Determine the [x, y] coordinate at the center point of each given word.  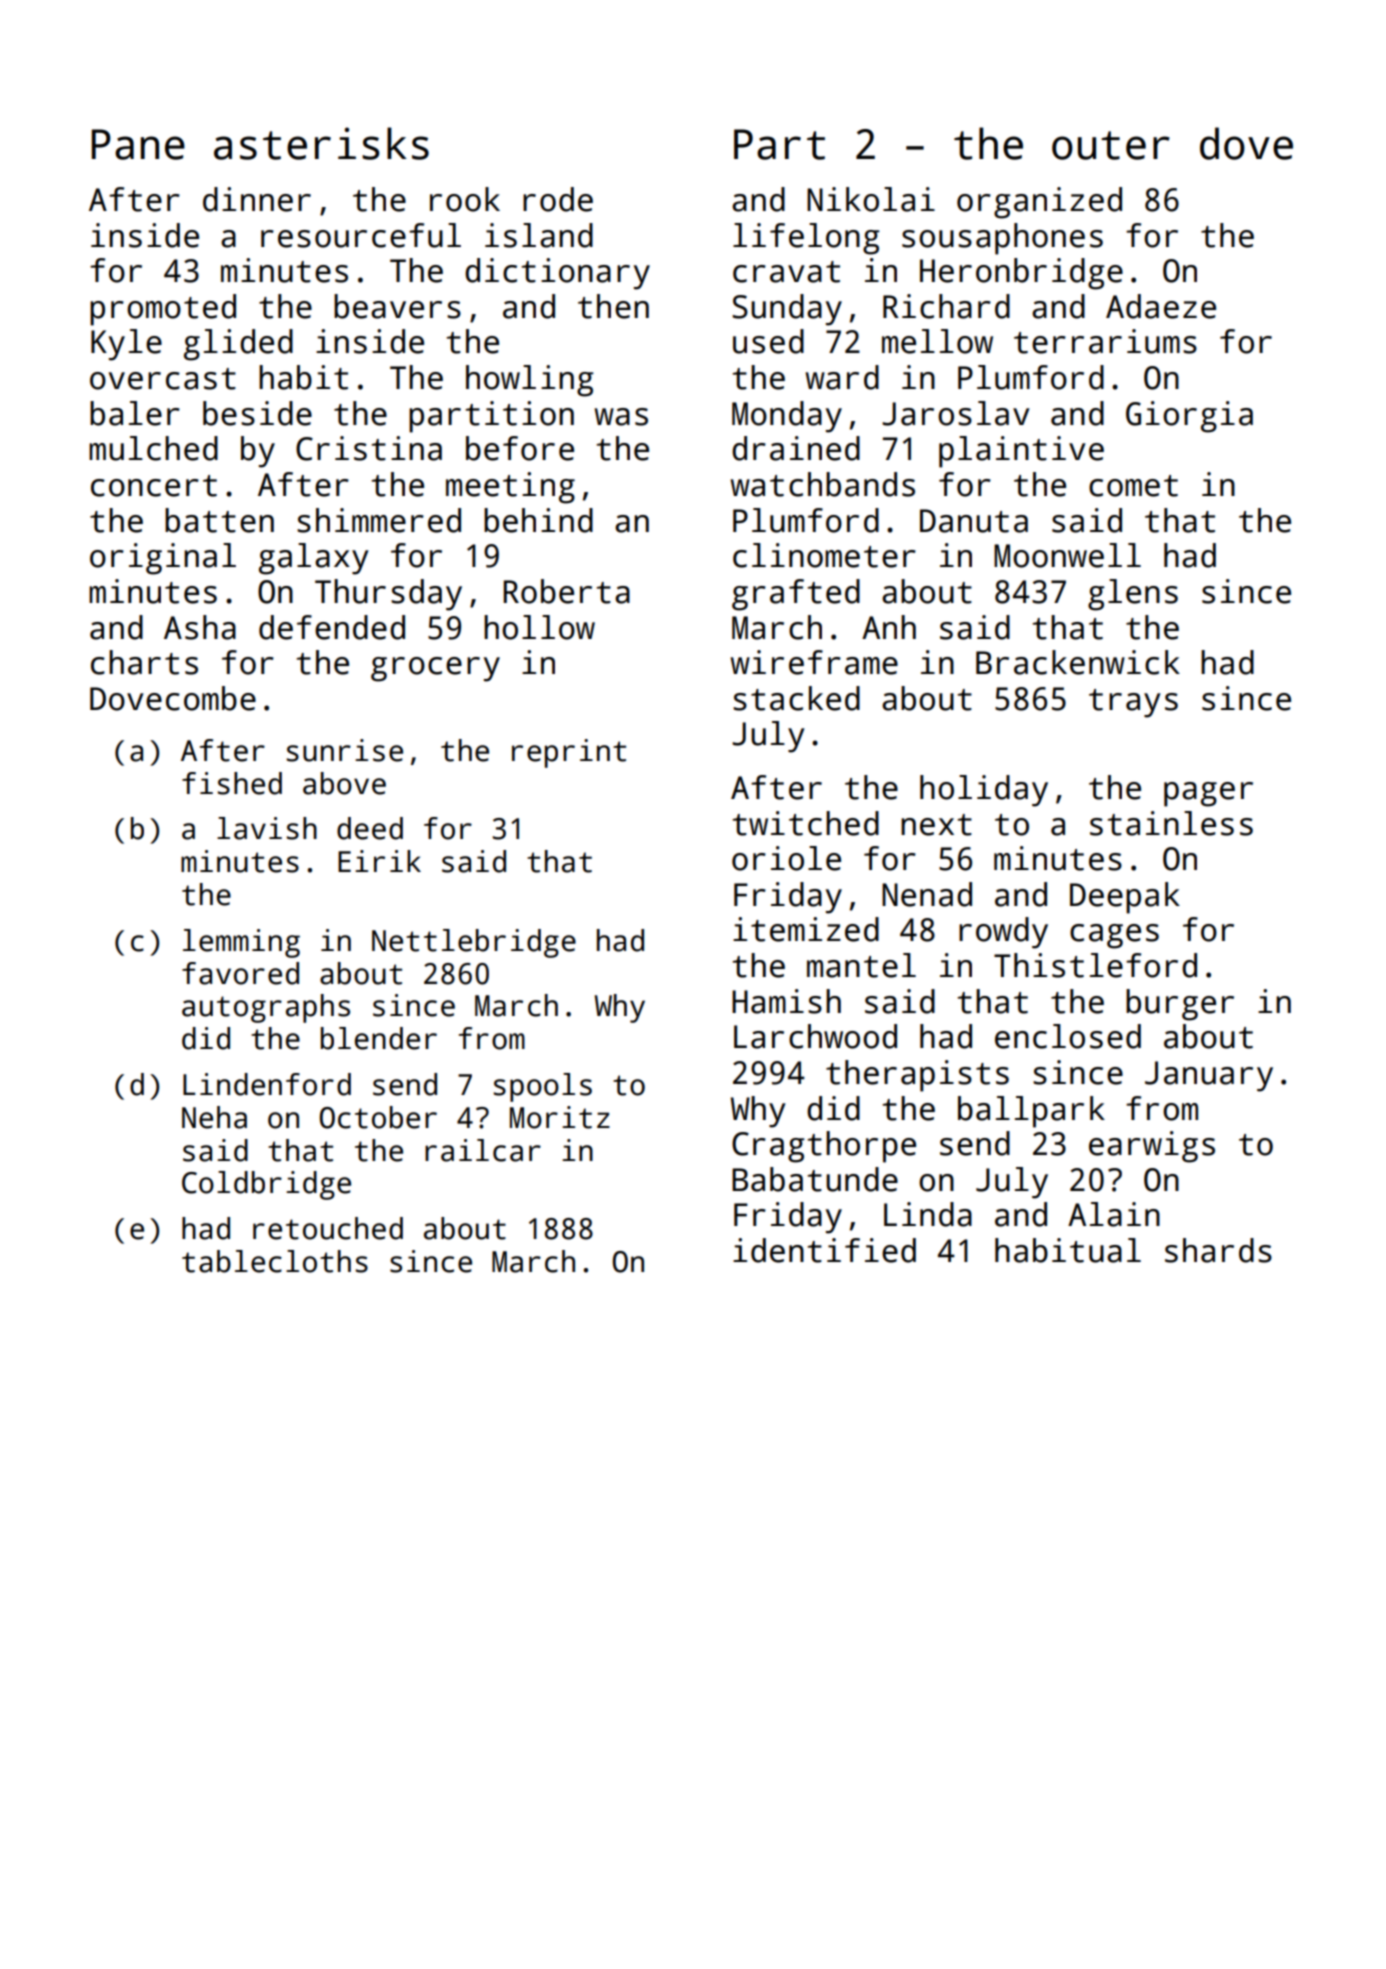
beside [257, 413]
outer [1111, 145]
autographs [266, 1008]
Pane [138, 144]
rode [558, 199]
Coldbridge [266, 1185]
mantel [861, 965]
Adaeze [1161, 306]
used [768, 341]
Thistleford [1095, 965]
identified [824, 1250]
